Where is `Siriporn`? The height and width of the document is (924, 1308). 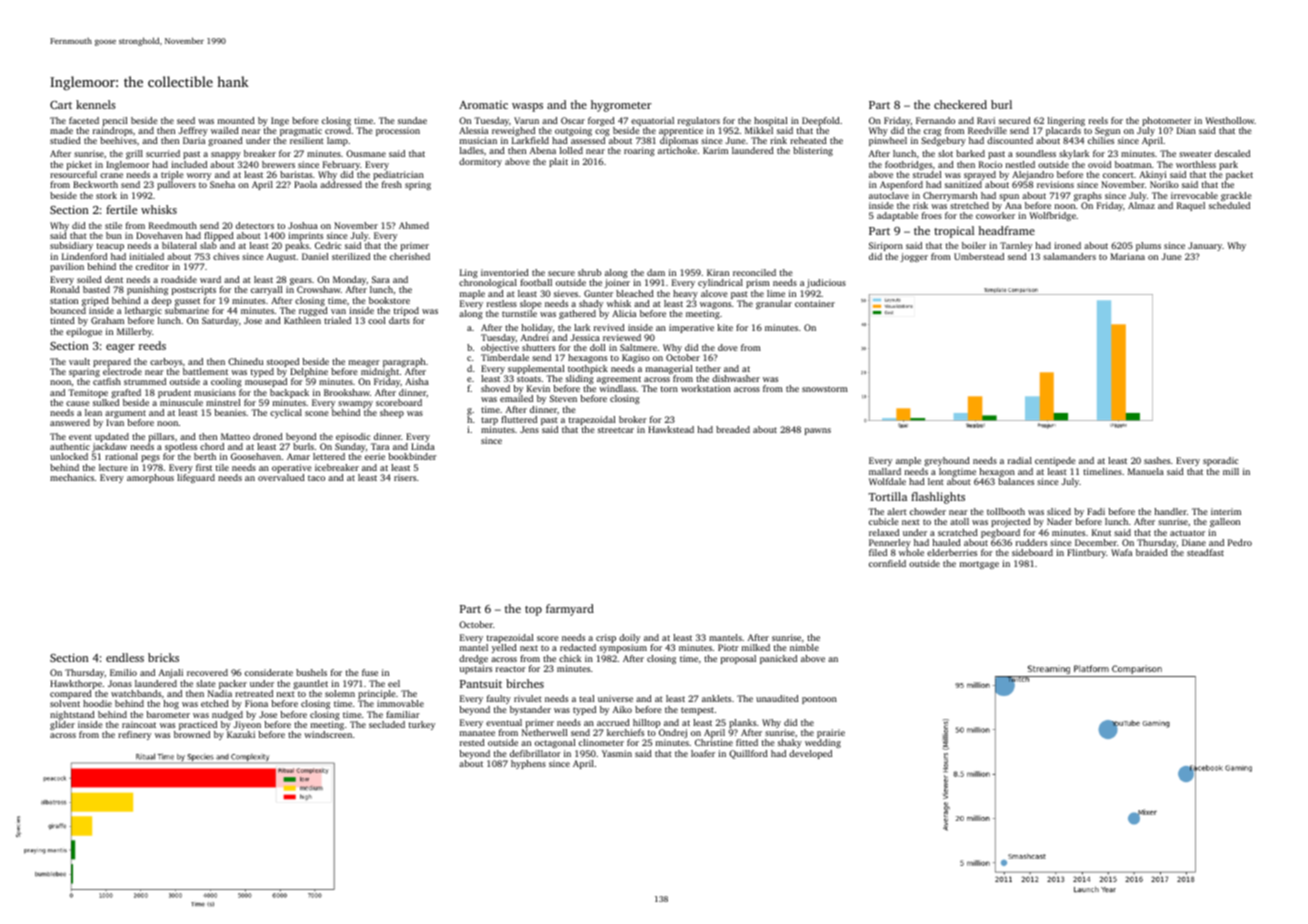
Siriporn is located at coordinates (886, 246).
